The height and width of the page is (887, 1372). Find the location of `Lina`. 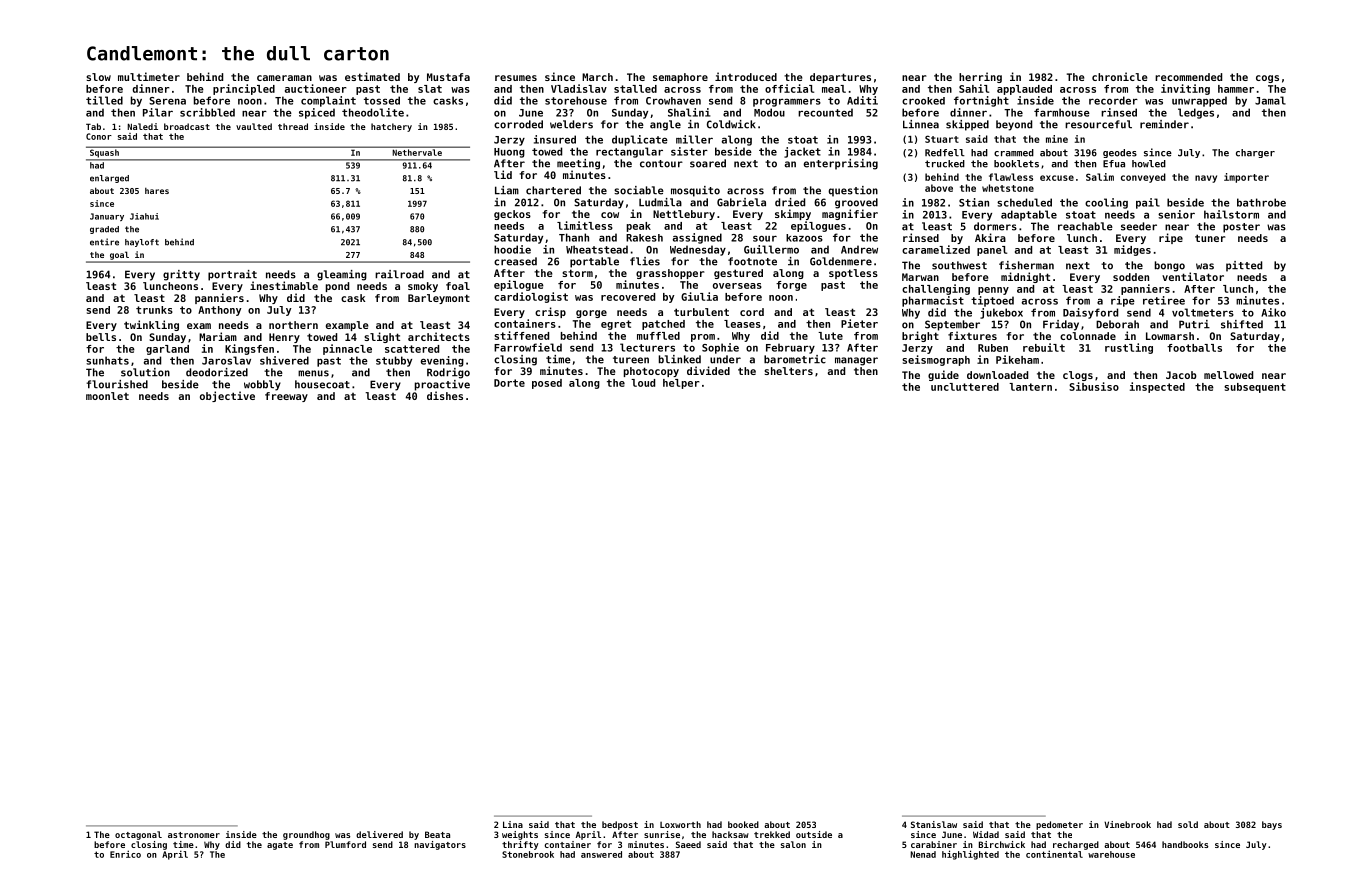

Lina is located at coordinates (513, 824).
